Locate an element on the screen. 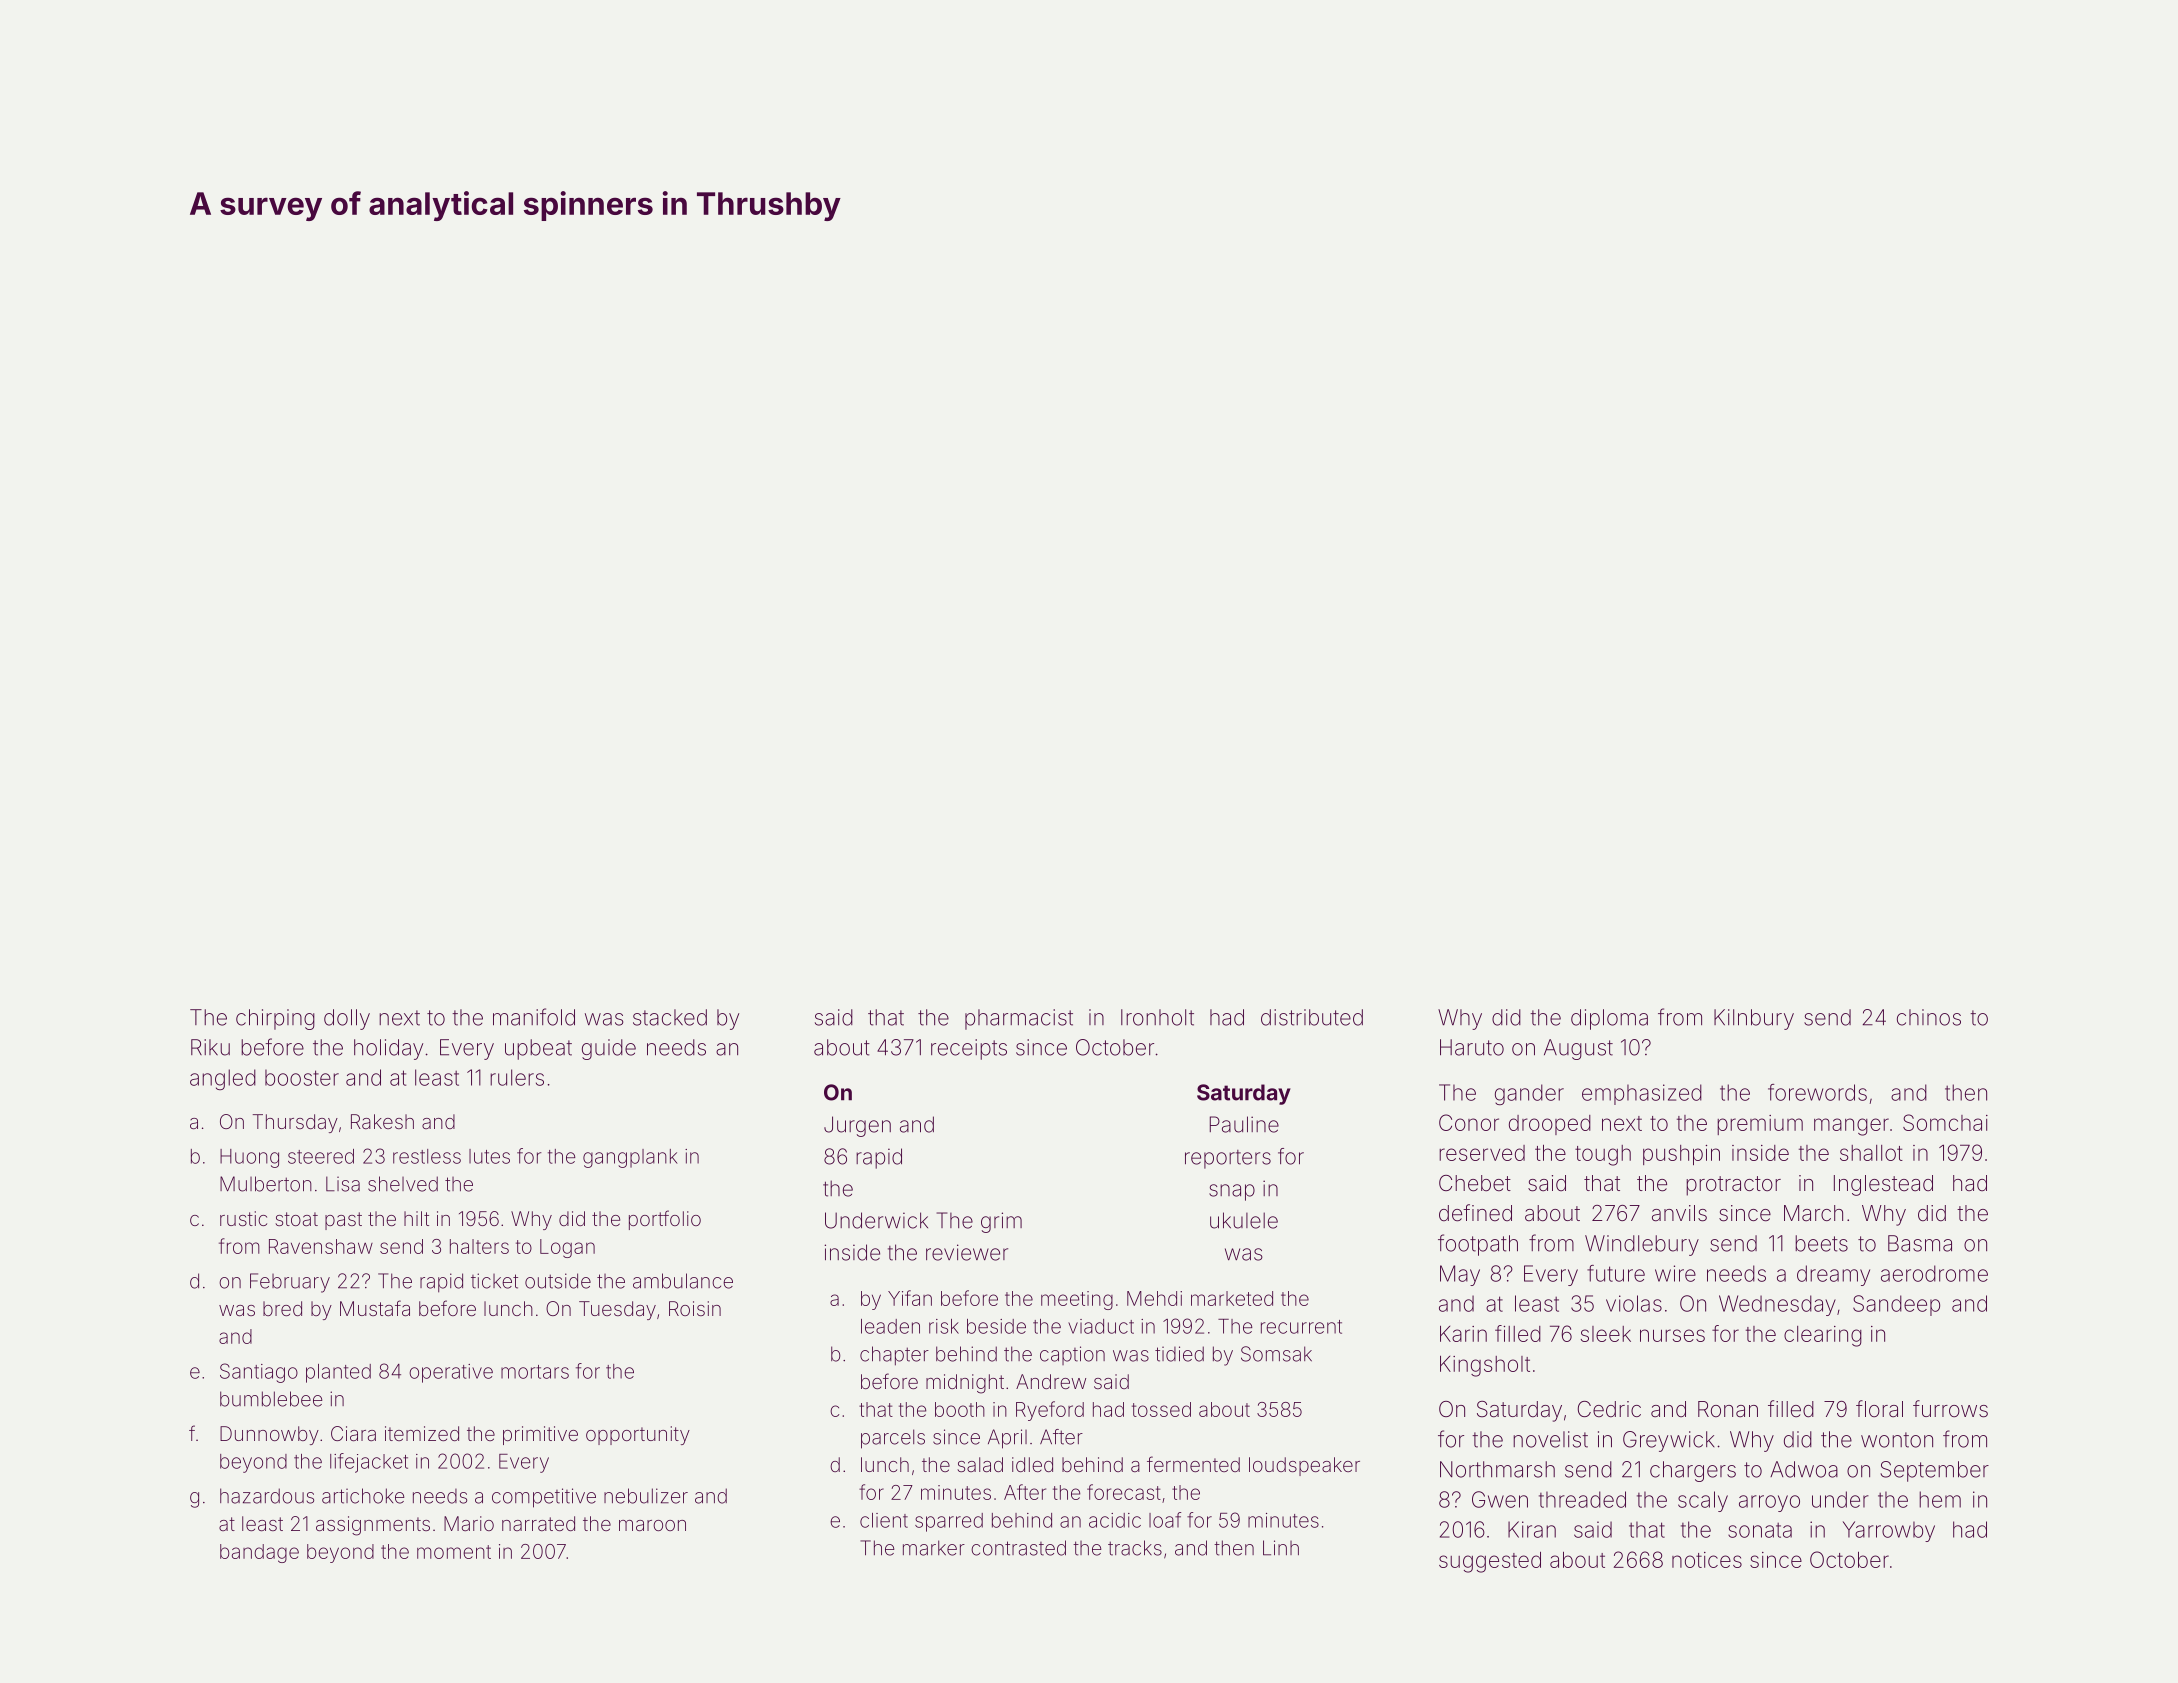 The image size is (2178, 1683). Kingsholt is located at coordinates (1485, 1366).
